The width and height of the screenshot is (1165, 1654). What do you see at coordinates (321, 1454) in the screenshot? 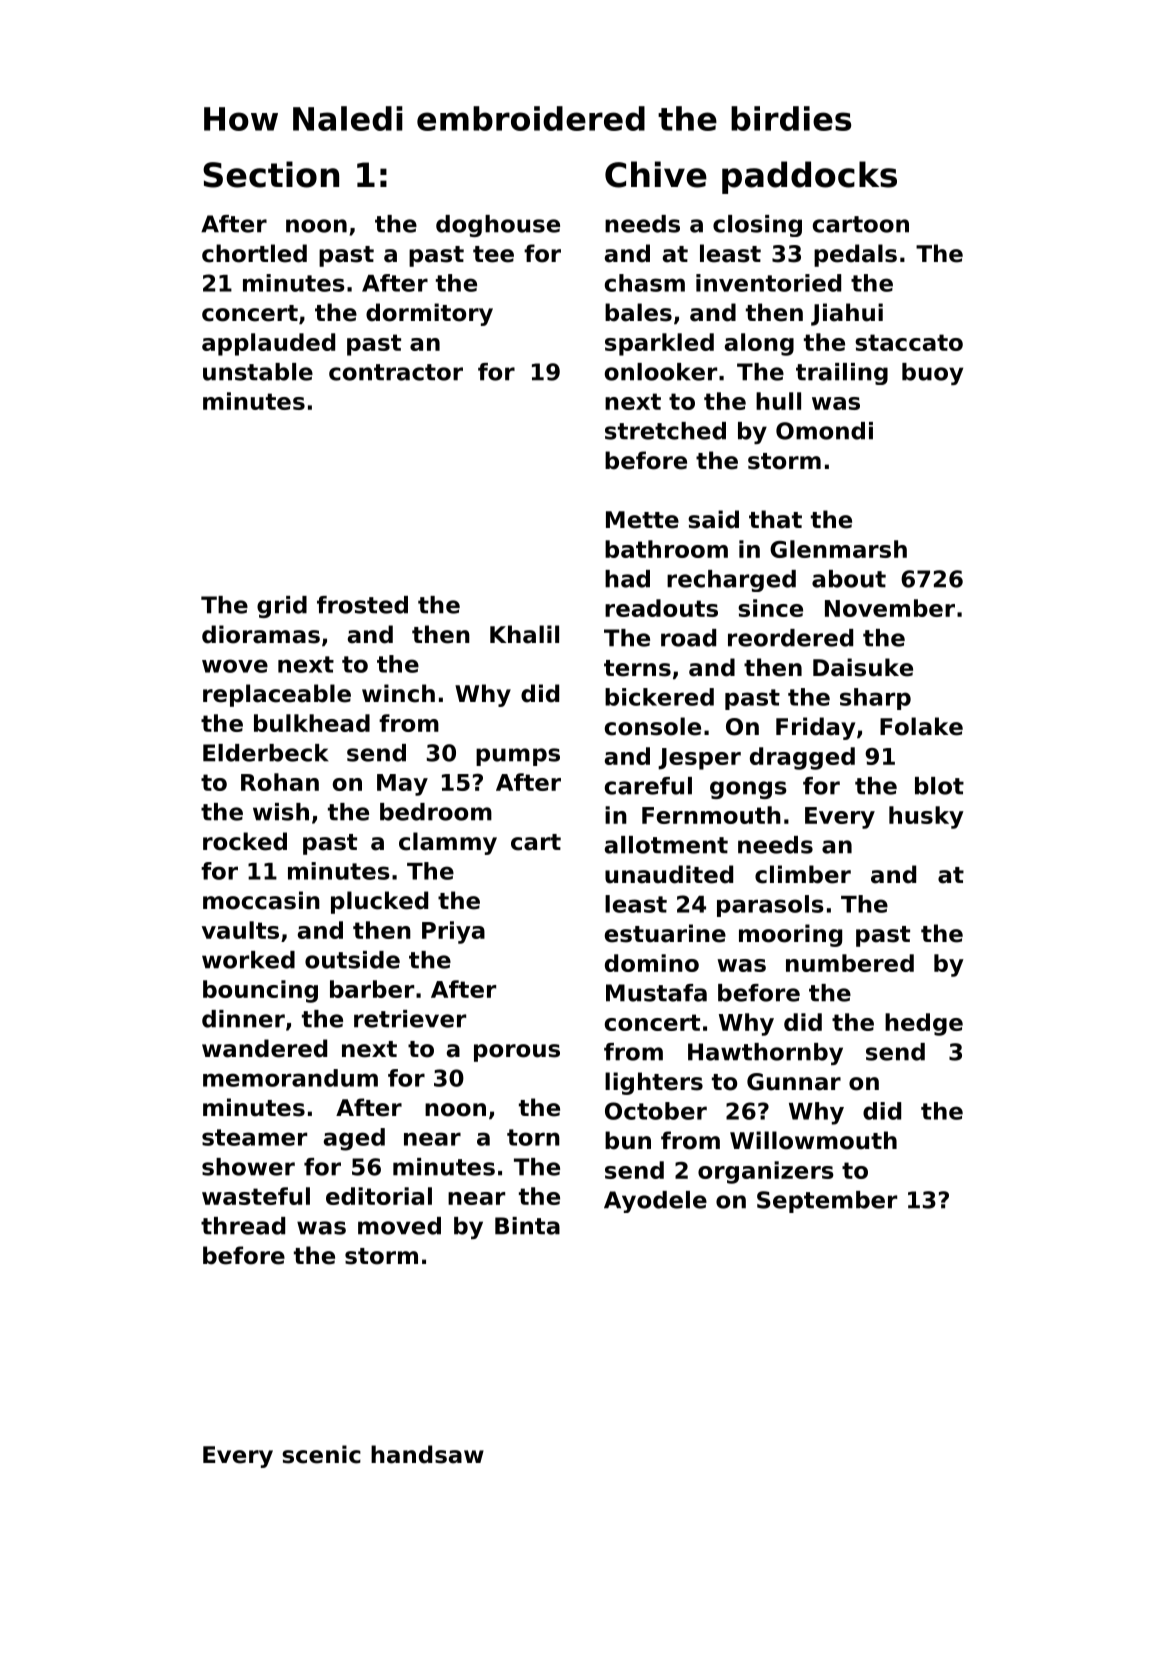
I see `scenic` at bounding box center [321, 1454].
